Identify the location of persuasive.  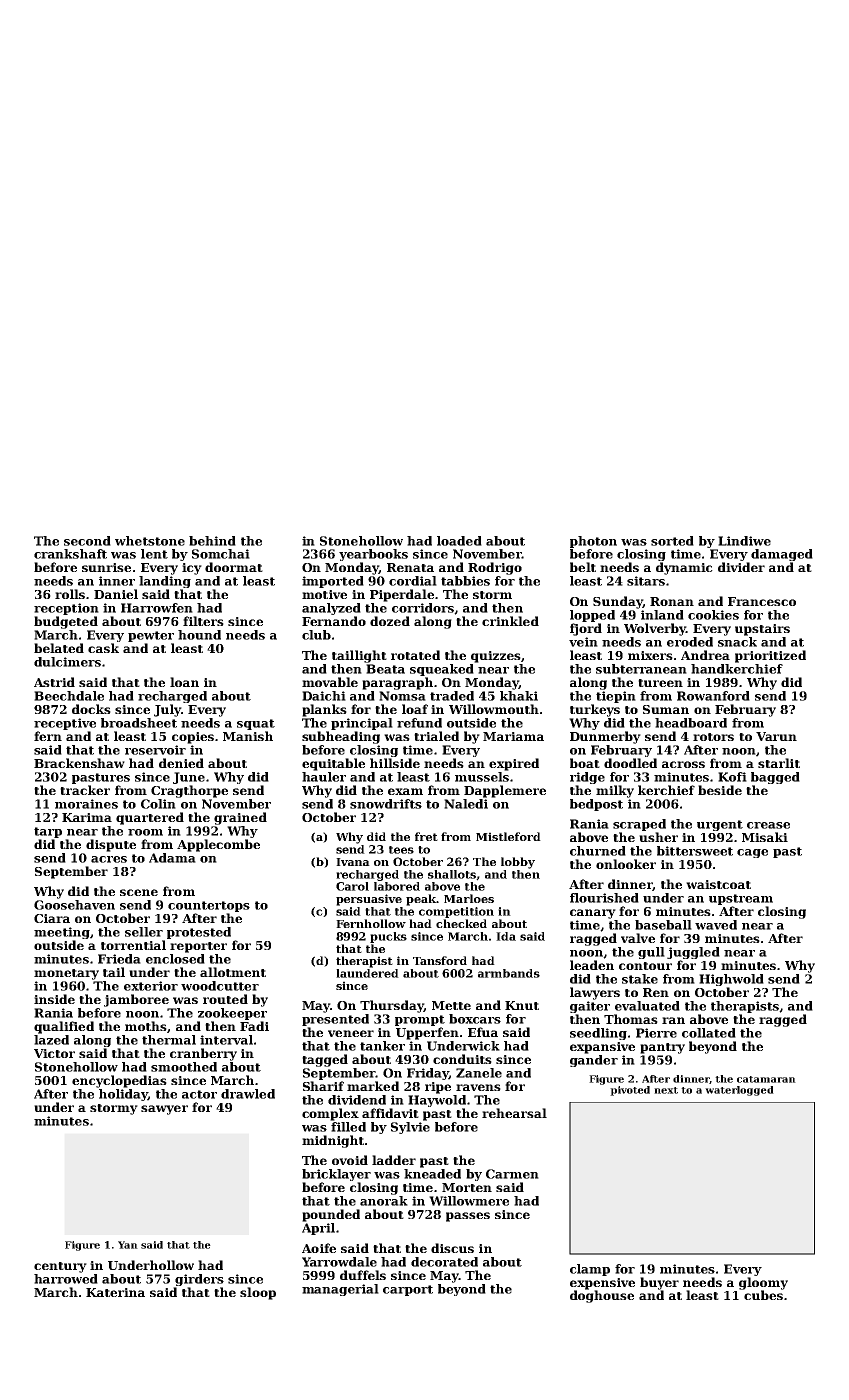
(369, 900).
